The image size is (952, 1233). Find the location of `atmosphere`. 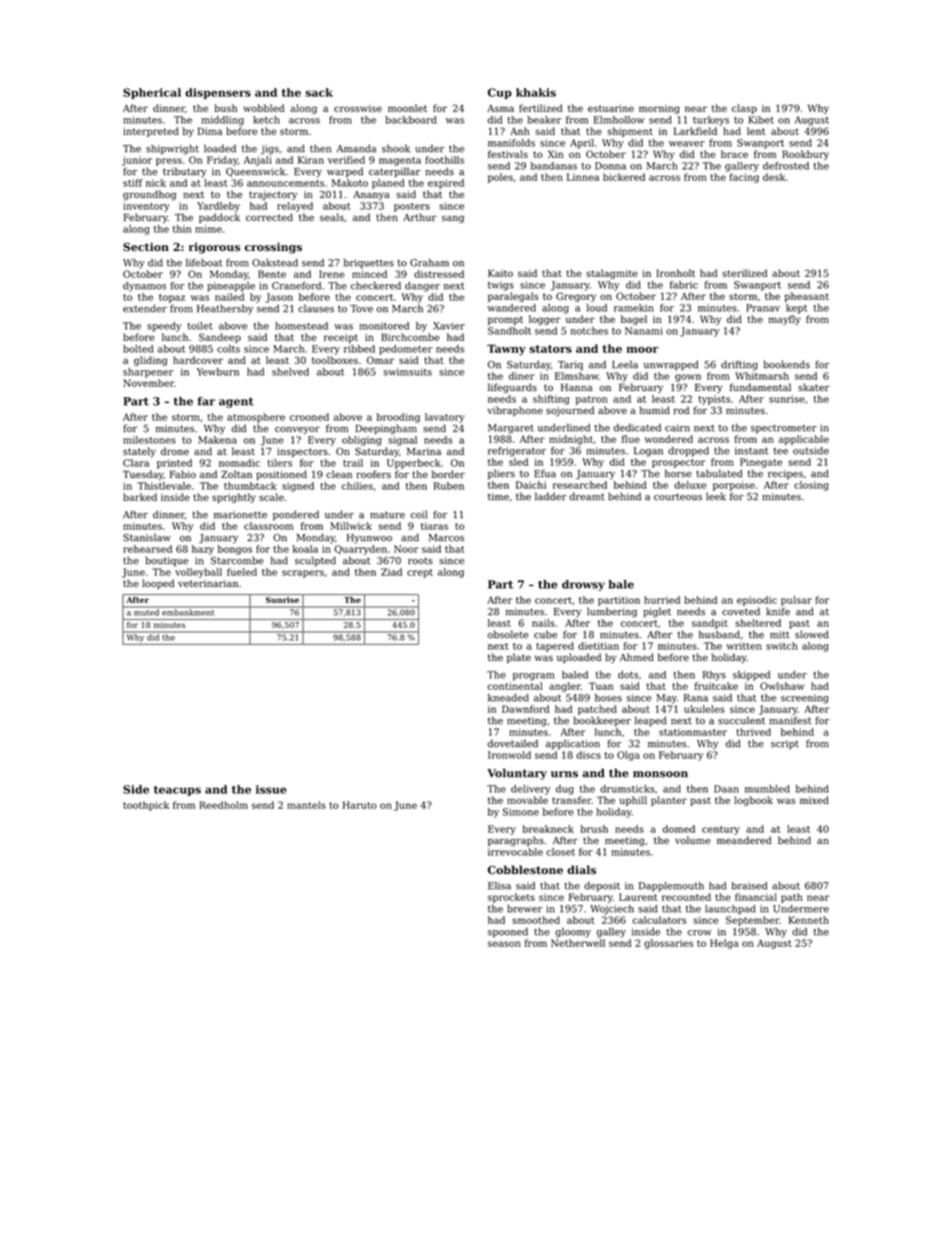

atmosphere is located at coordinates (256, 418).
